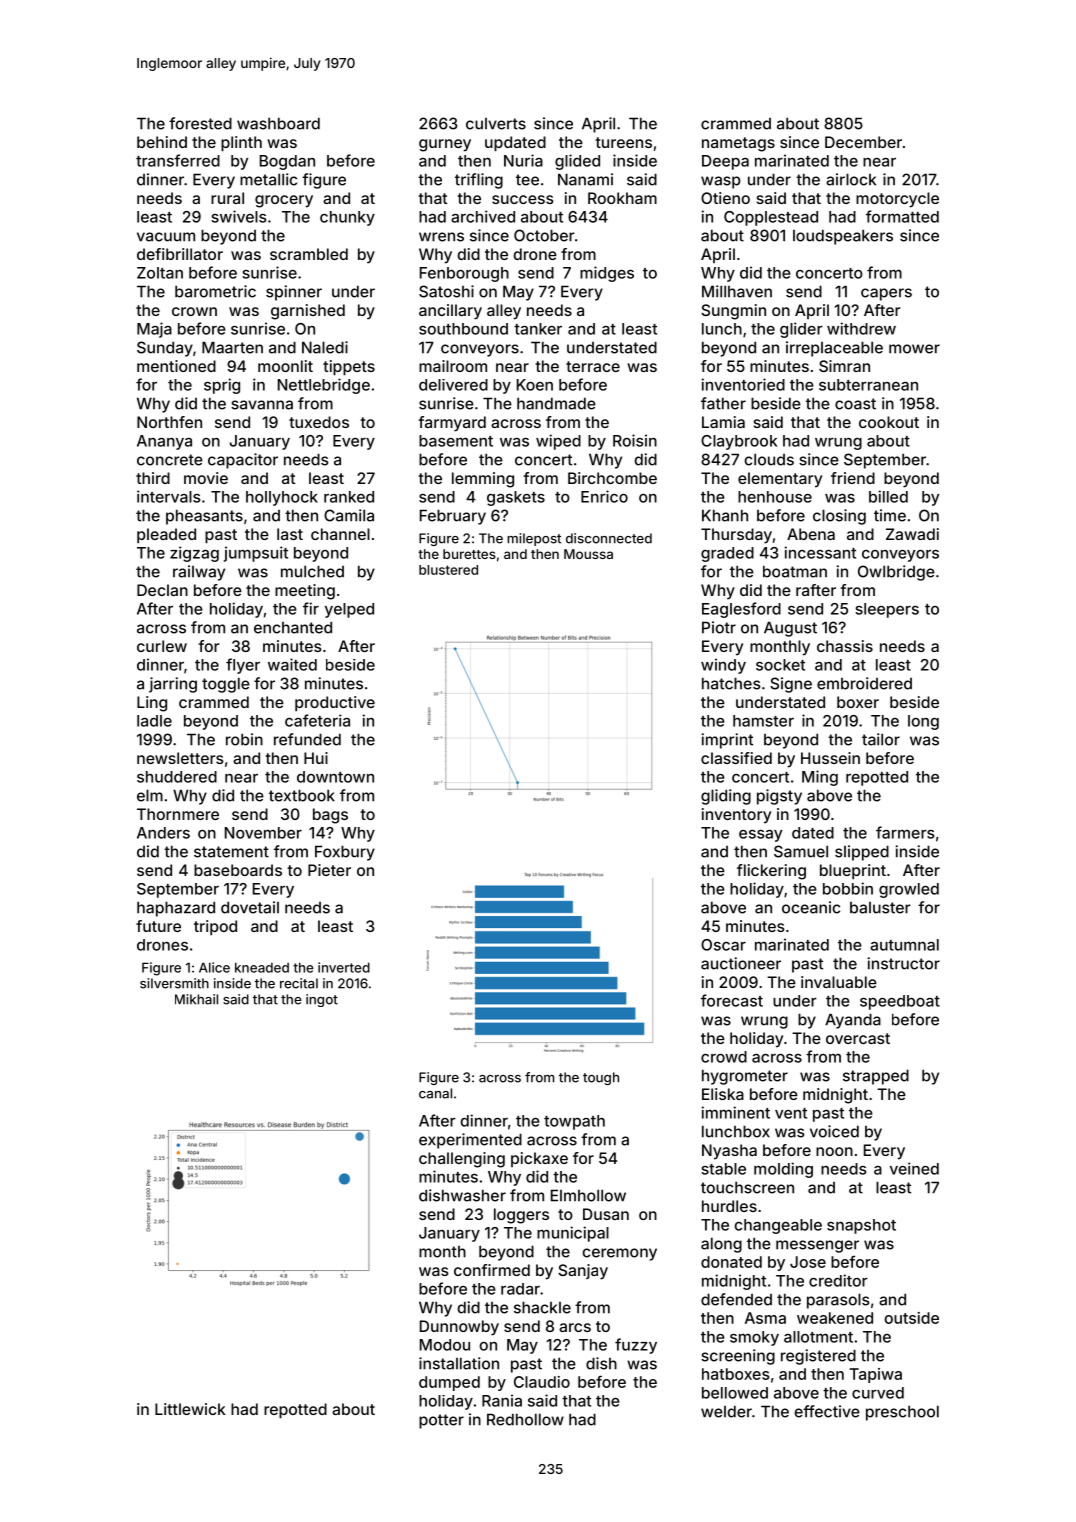 This document has height=1522, width=1076. What do you see at coordinates (174, 983) in the document?
I see `silversmith` at bounding box center [174, 983].
